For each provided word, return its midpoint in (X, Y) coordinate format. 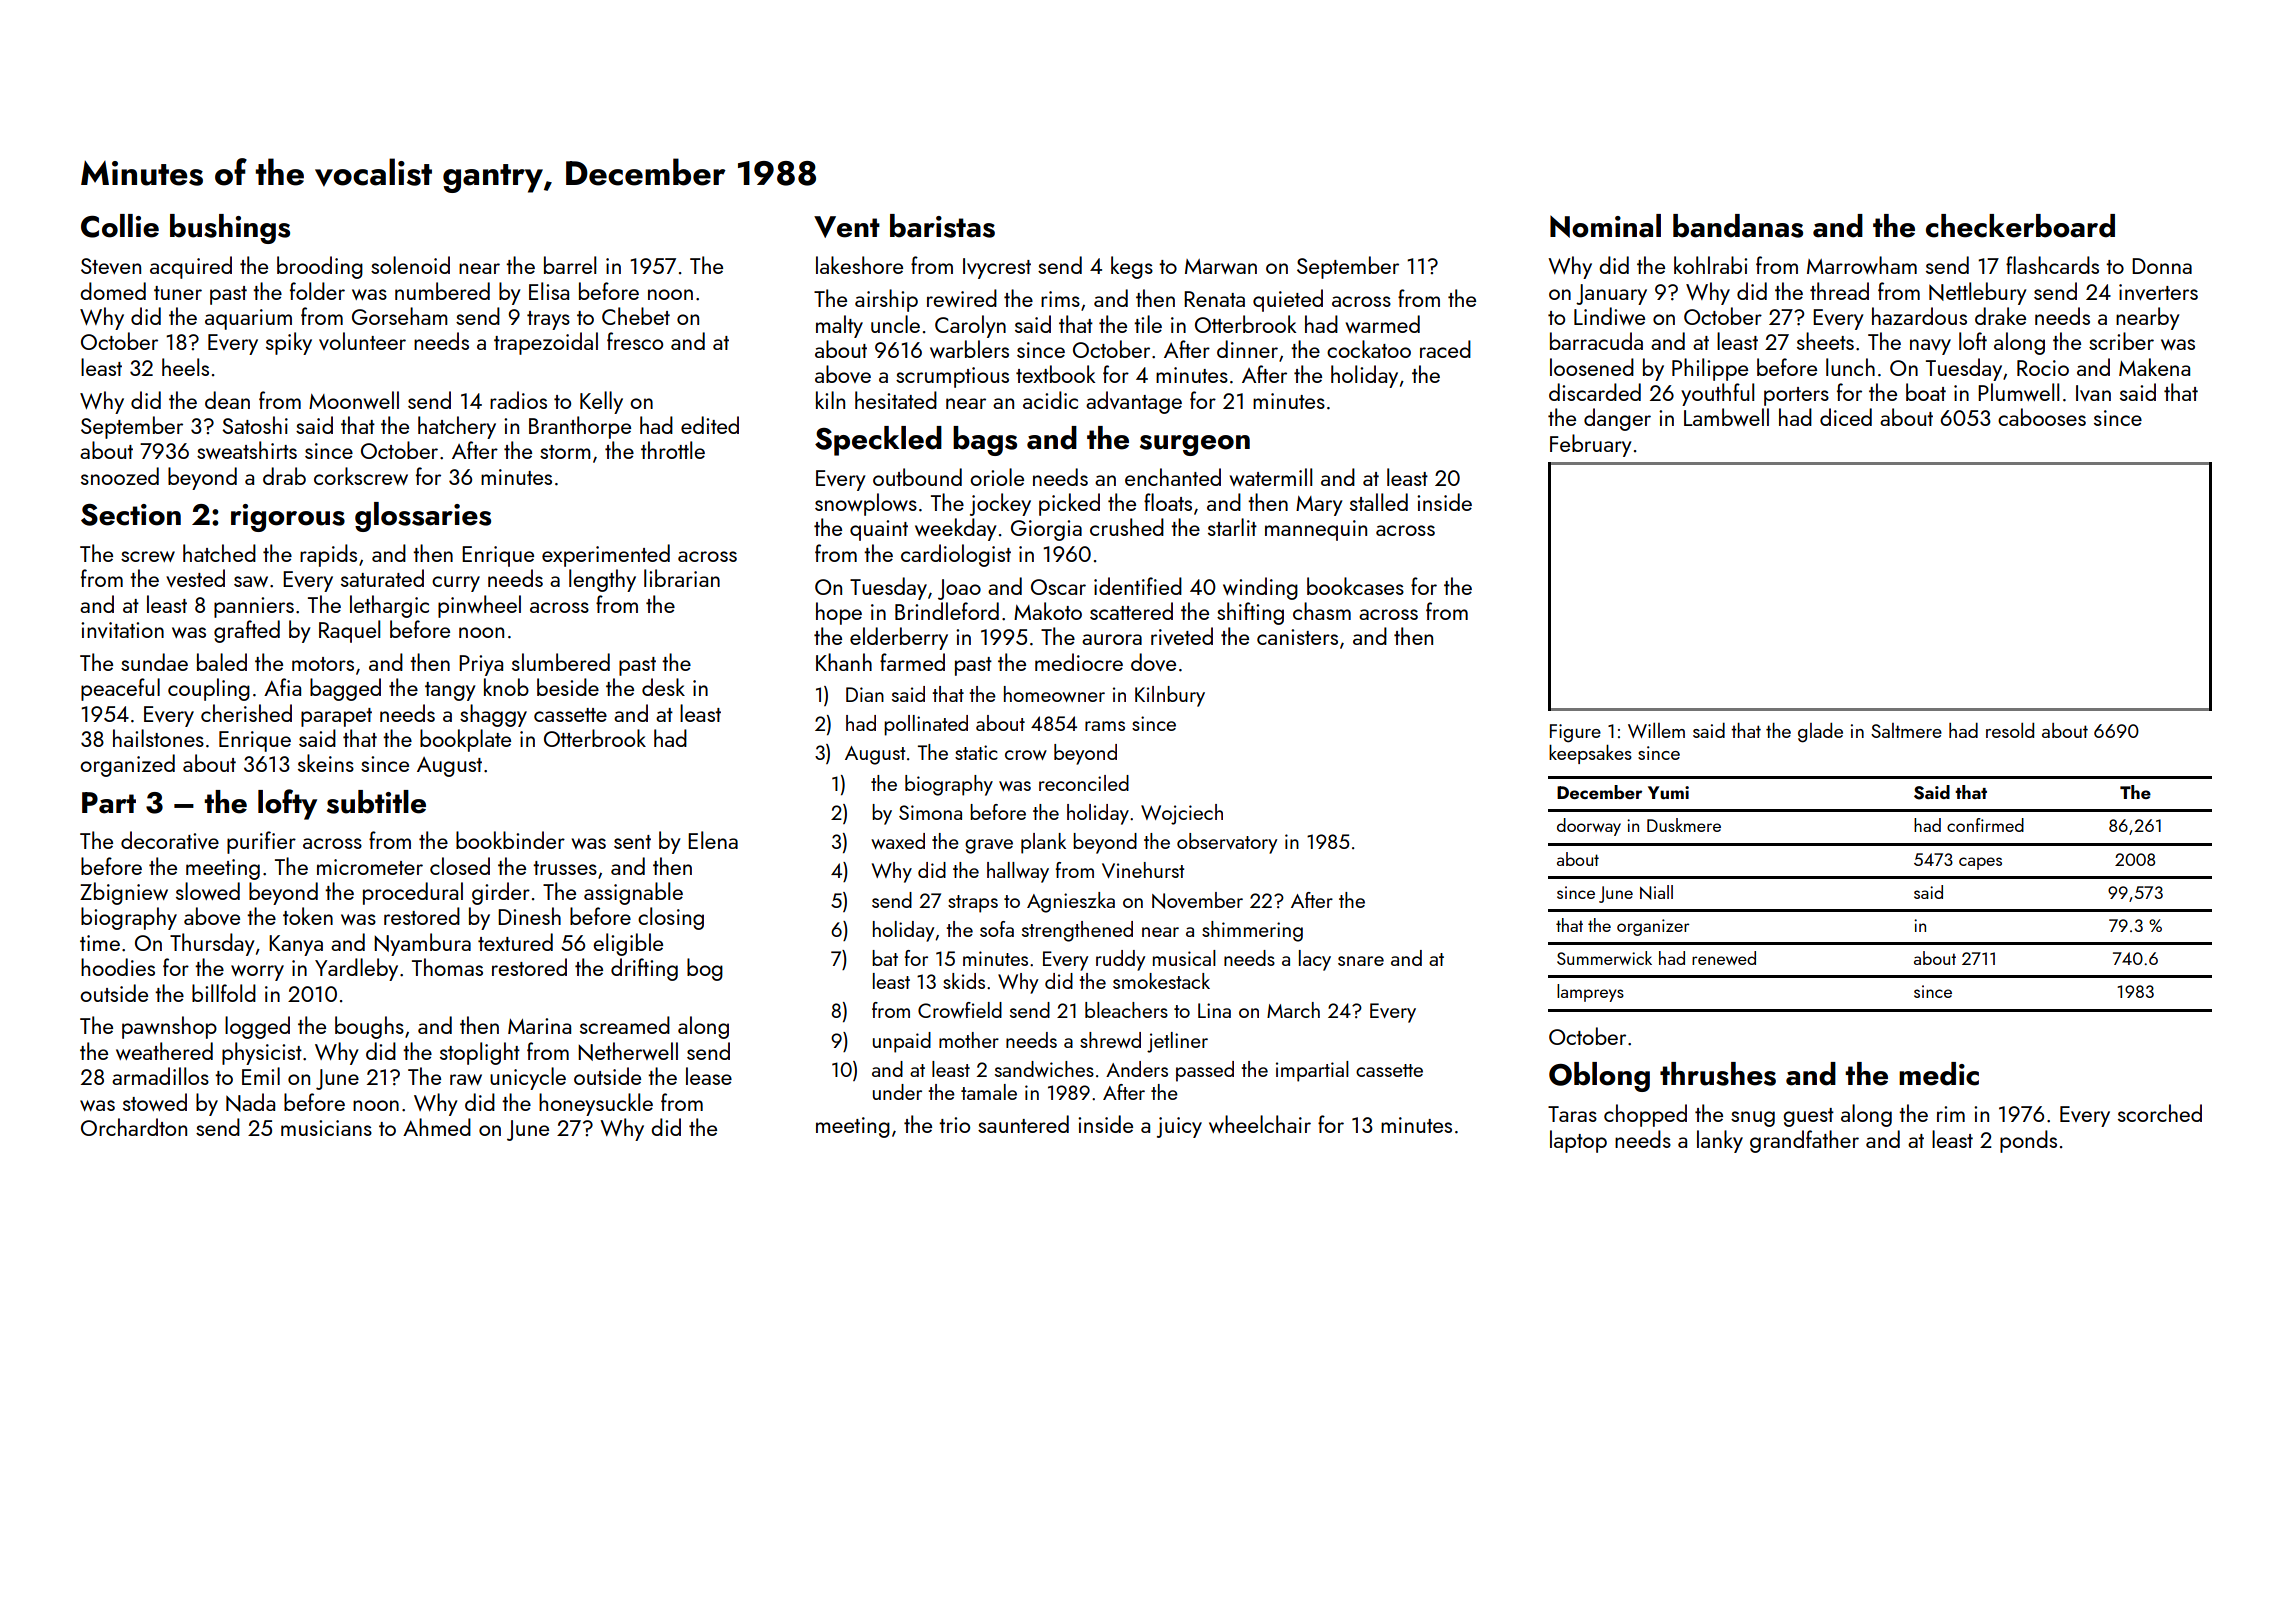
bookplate (465, 740)
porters (1796, 396)
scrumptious (952, 377)
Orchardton (134, 1127)
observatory (1227, 843)
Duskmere (1684, 825)
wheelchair (1260, 1124)
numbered (442, 291)
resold (2010, 730)
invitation (122, 630)
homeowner (1054, 694)
